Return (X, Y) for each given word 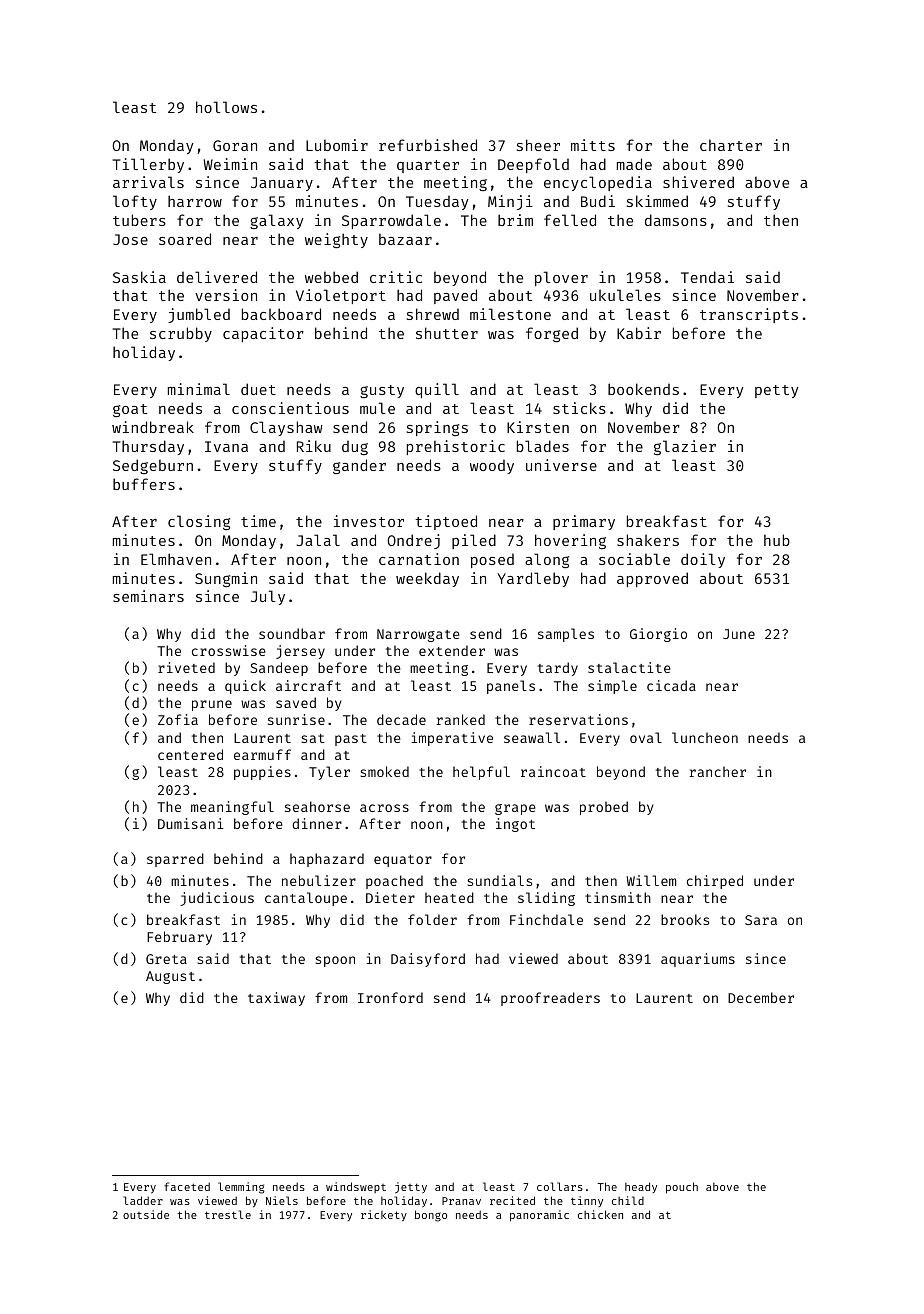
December (761, 997)
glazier (685, 447)
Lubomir (337, 145)
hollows (226, 107)
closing (199, 522)
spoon (335, 961)
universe (561, 465)
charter (731, 145)
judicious (217, 899)
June (739, 634)
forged (552, 334)
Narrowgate (418, 635)
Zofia (178, 719)
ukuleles (625, 295)
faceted (187, 1186)
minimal (199, 389)
